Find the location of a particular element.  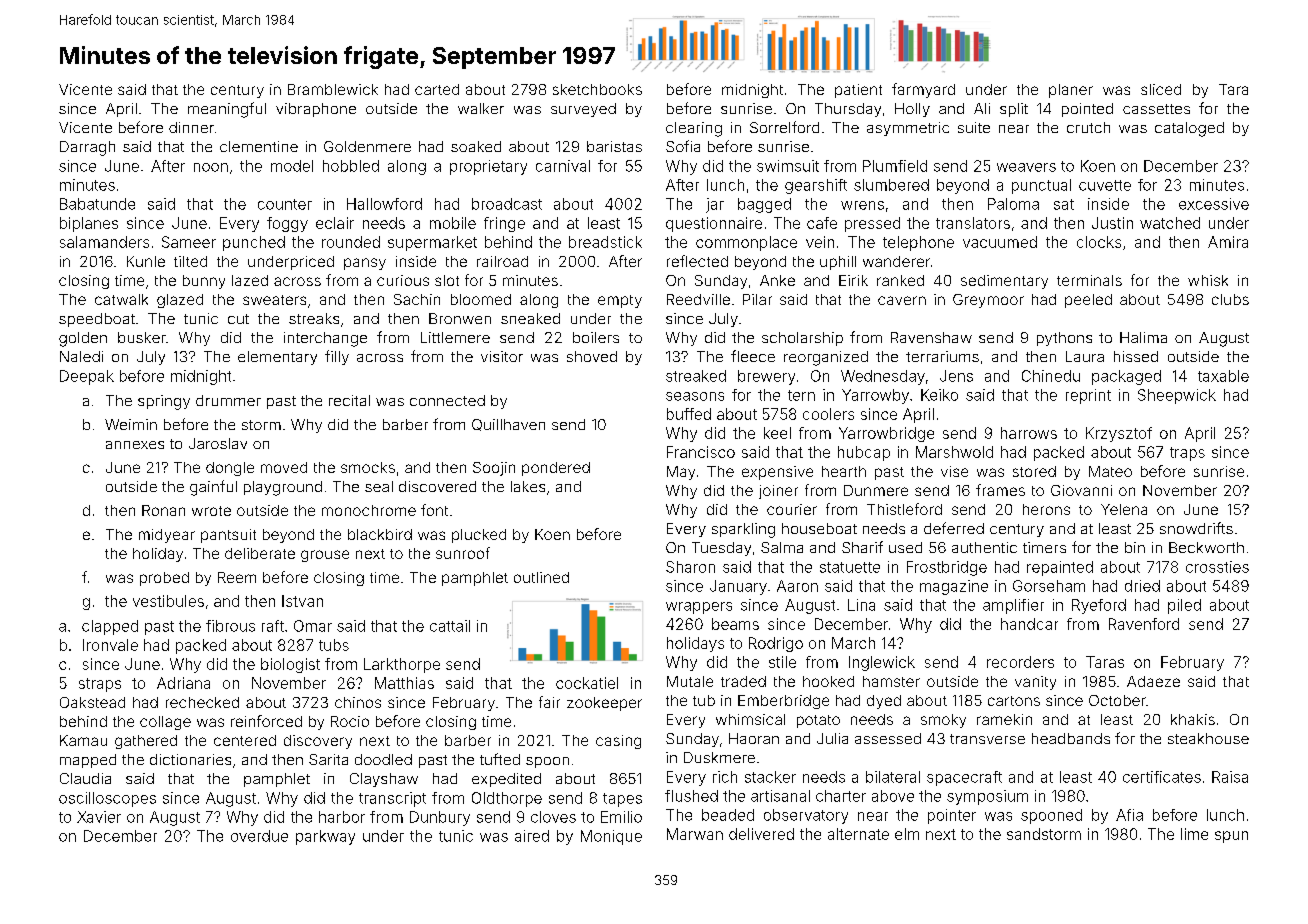

planer is located at coordinates (1071, 91).
